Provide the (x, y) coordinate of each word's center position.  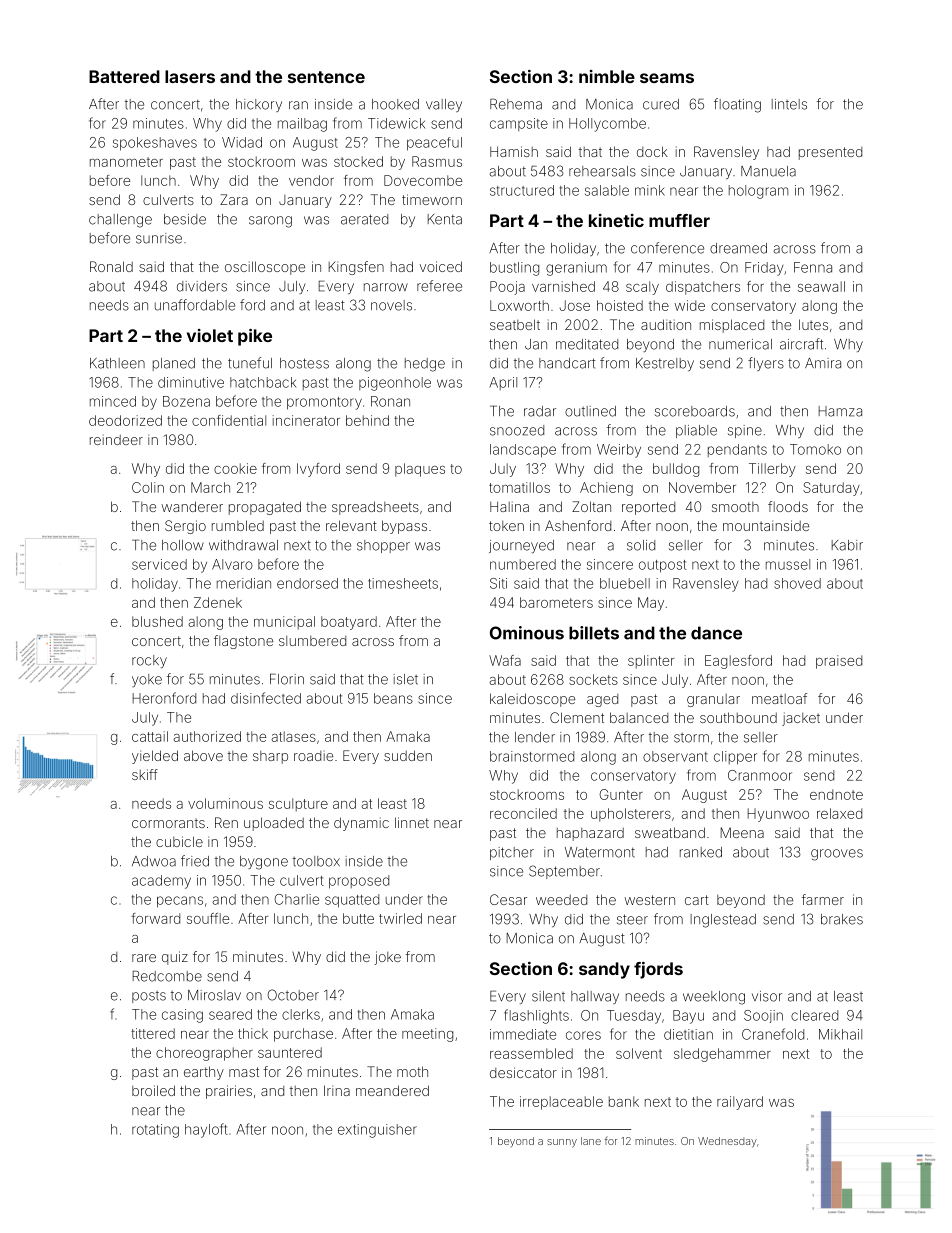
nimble (607, 76)
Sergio (185, 527)
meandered (392, 1090)
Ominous (527, 633)
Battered (124, 76)
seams (667, 78)
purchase (303, 1035)
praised (839, 662)
